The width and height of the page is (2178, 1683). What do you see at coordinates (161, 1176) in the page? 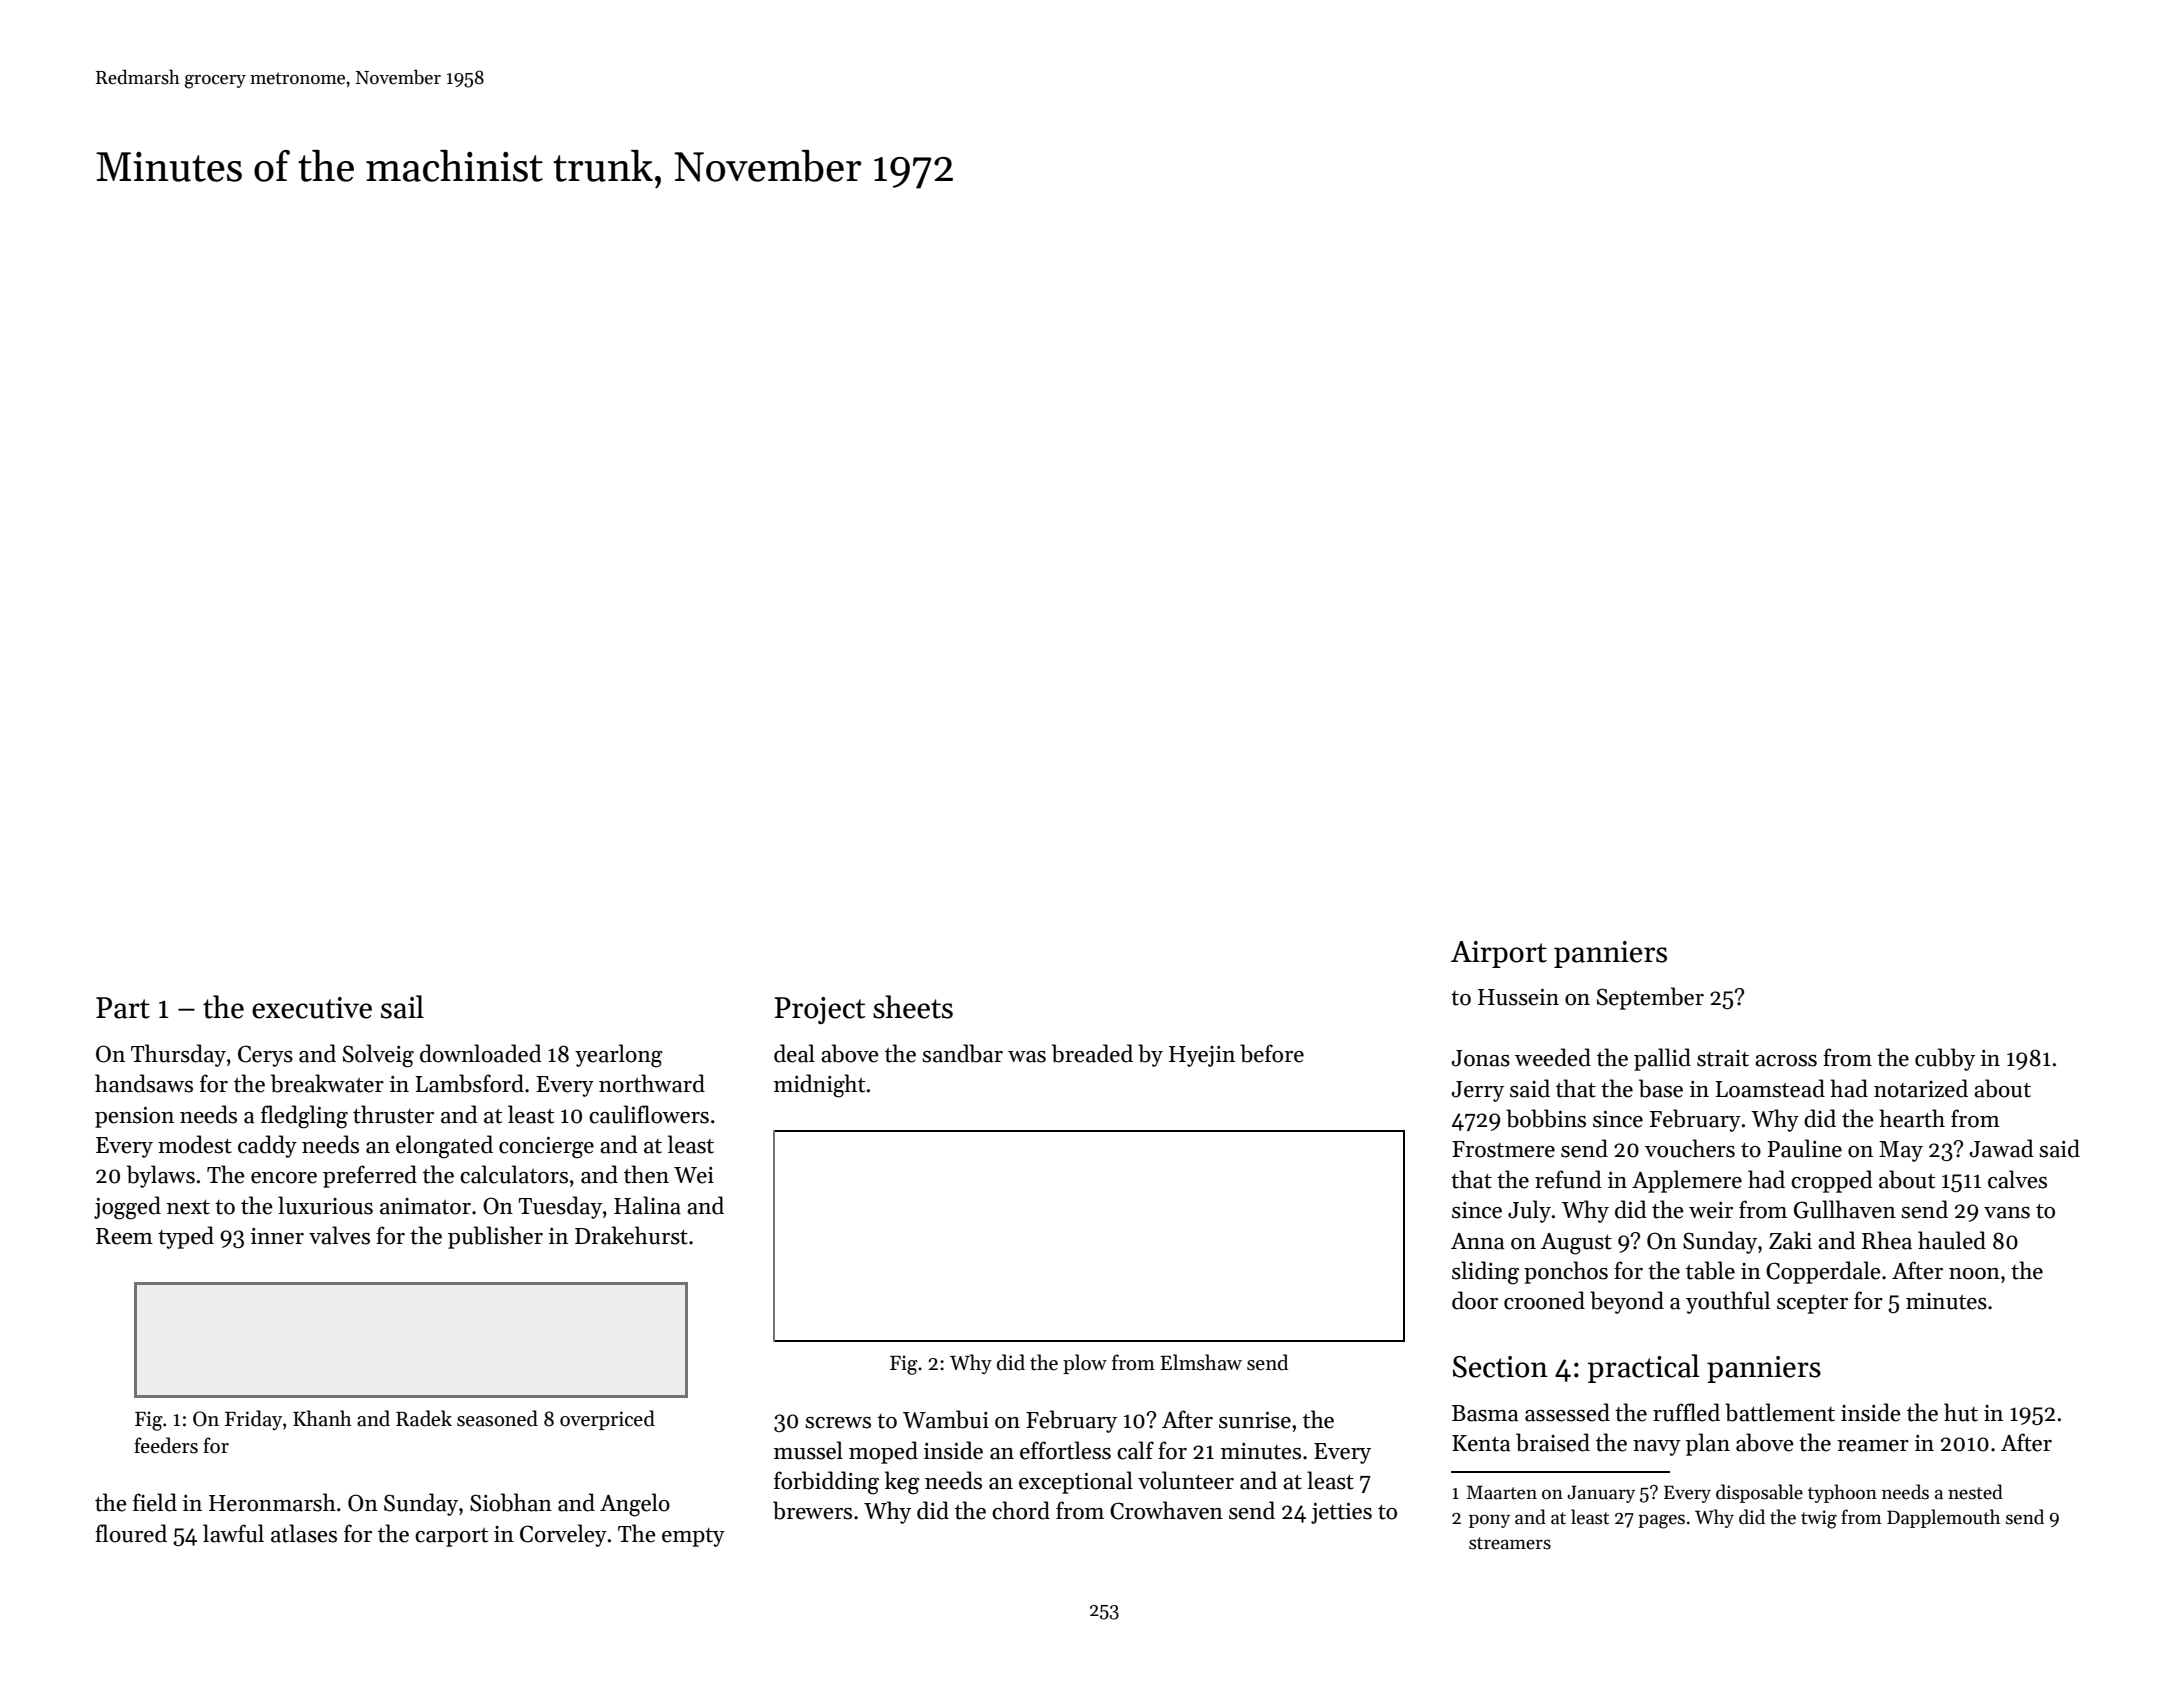
I see `bylaws` at bounding box center [161, 1176].
